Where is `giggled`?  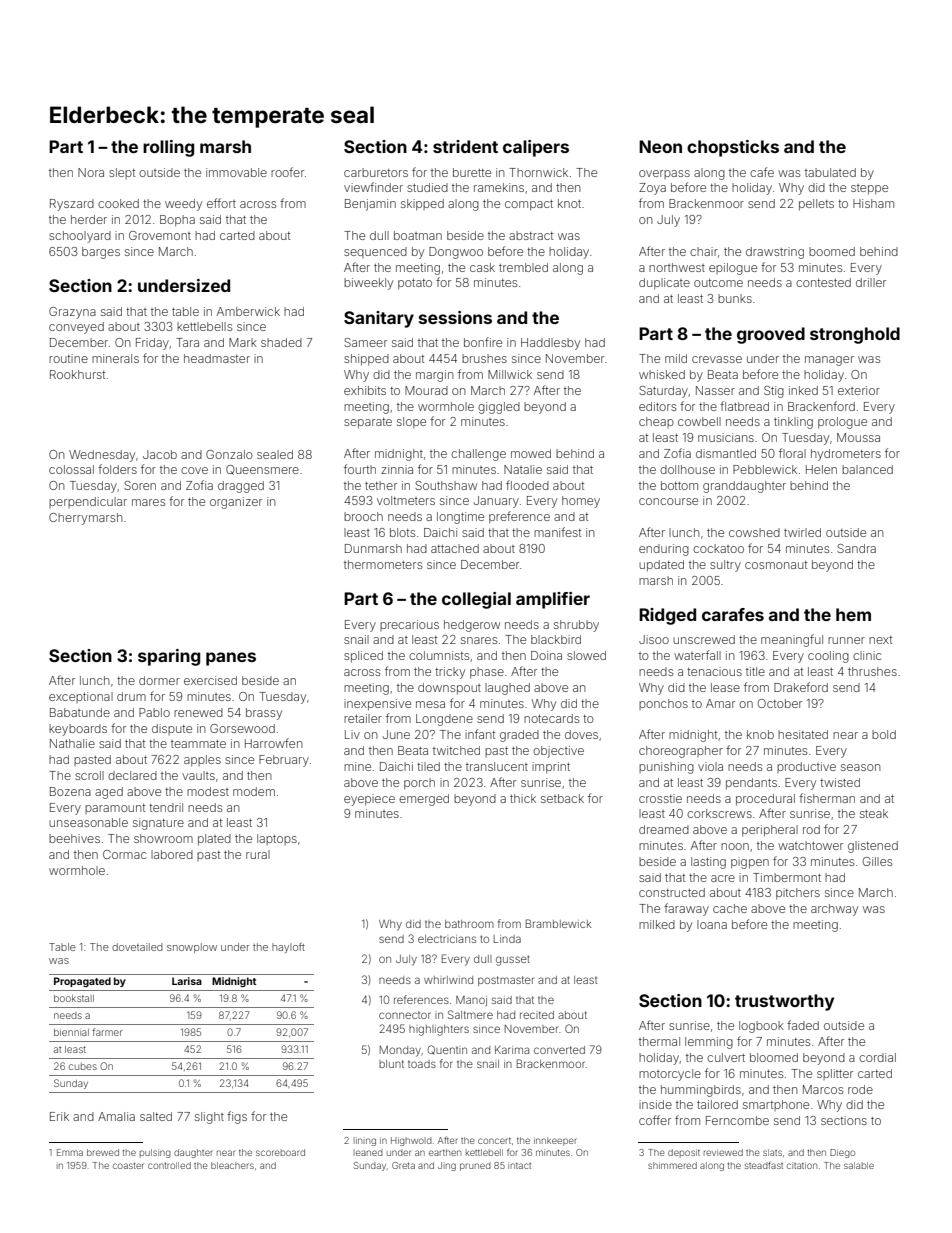 giggled is located at coordinates (499, 408).
